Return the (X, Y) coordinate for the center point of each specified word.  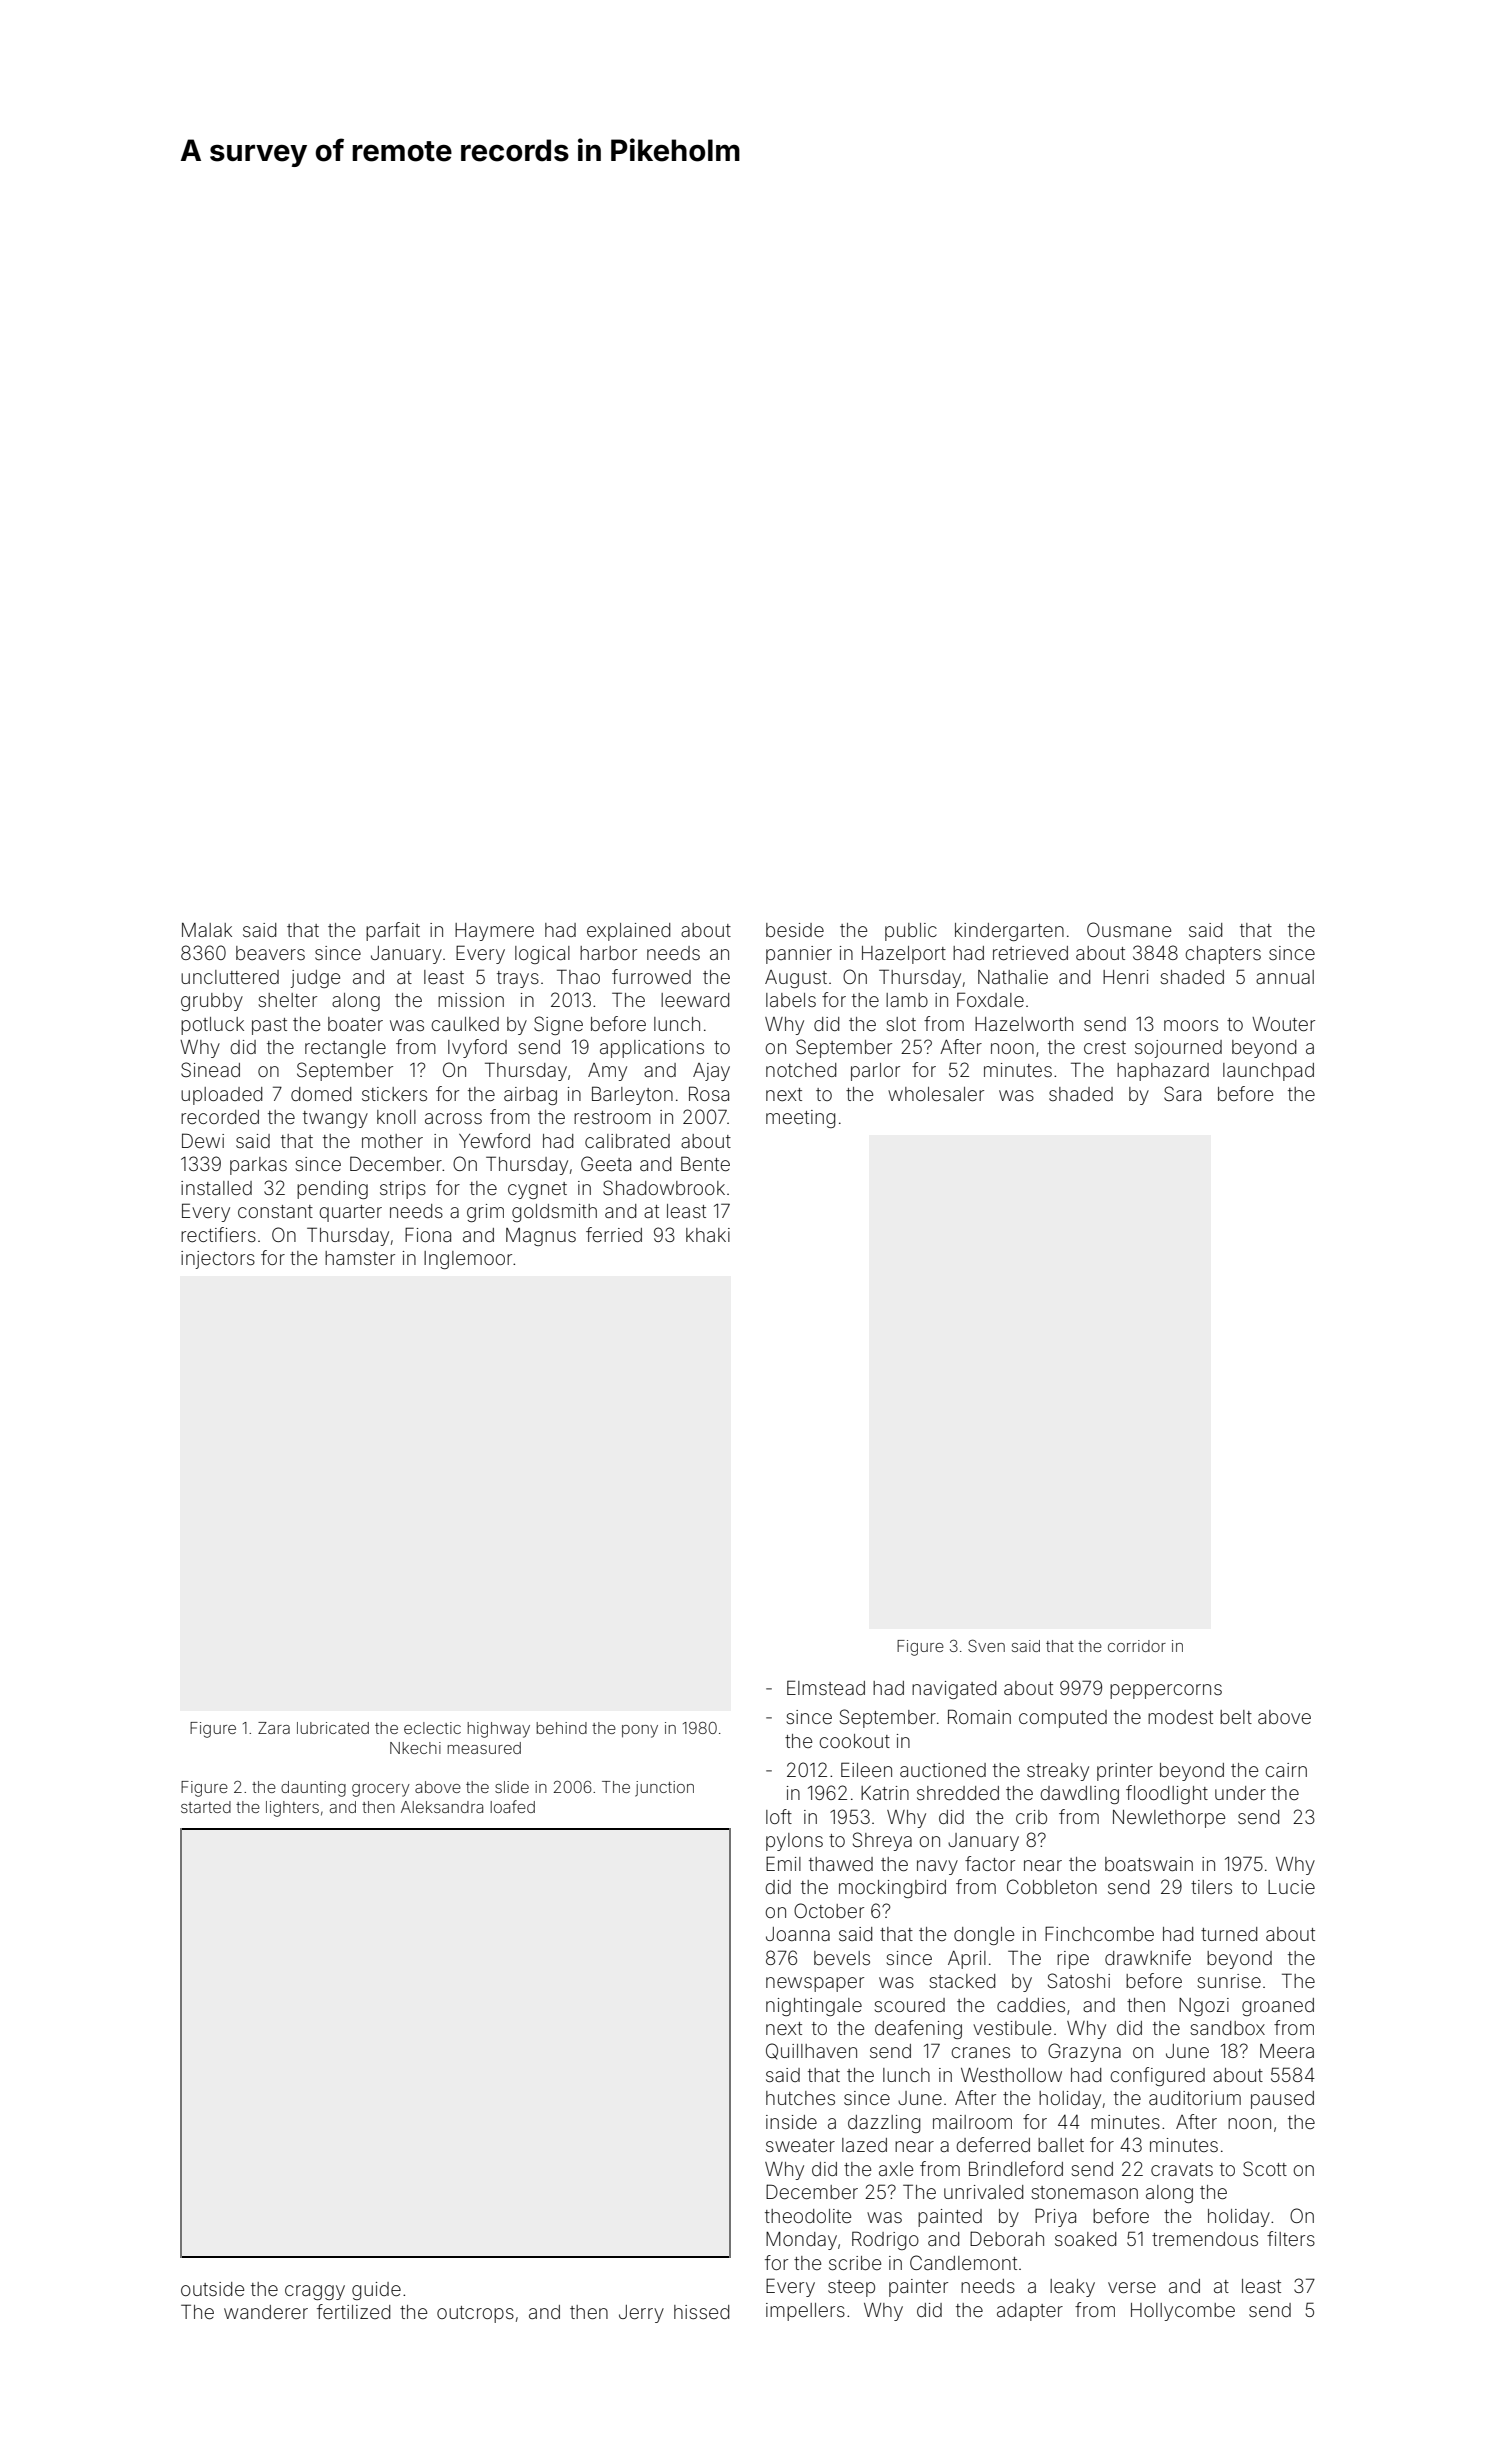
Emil (783, 1863)
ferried (614, 1234)
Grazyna (1084, 2052)
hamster (360, 1258)
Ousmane (1129, 929)
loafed (512, 1806)
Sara (1182, 1093)
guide (376, 2291)
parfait (393, 931)
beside (795, 930)
